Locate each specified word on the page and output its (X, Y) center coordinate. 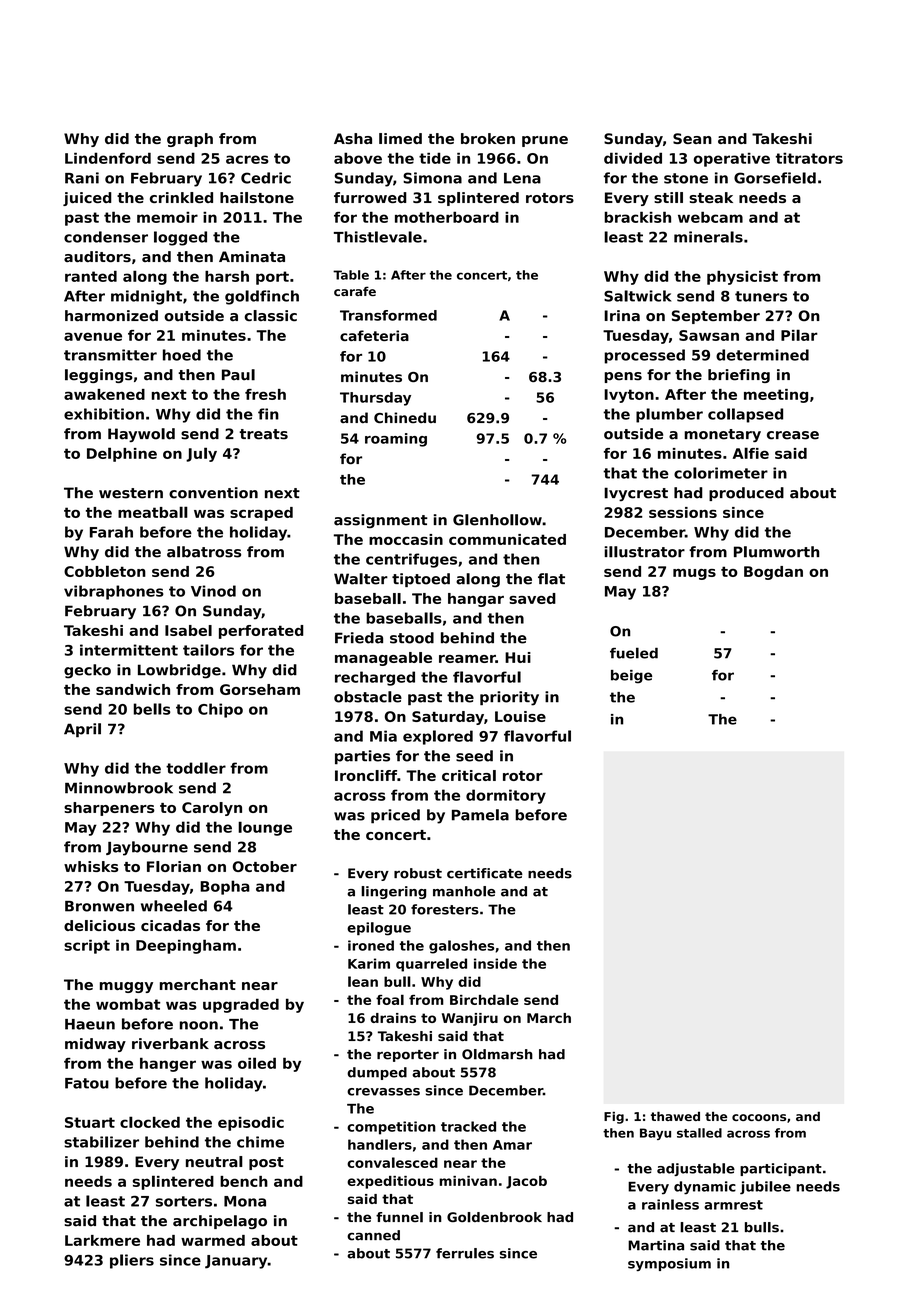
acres (247, 159)
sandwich (133, 689)
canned (373, 1235)
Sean (692, 138)
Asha (353, 138)
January (236, 1262)
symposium (669, 1264)
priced (395, 816)
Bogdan (773, 573)
